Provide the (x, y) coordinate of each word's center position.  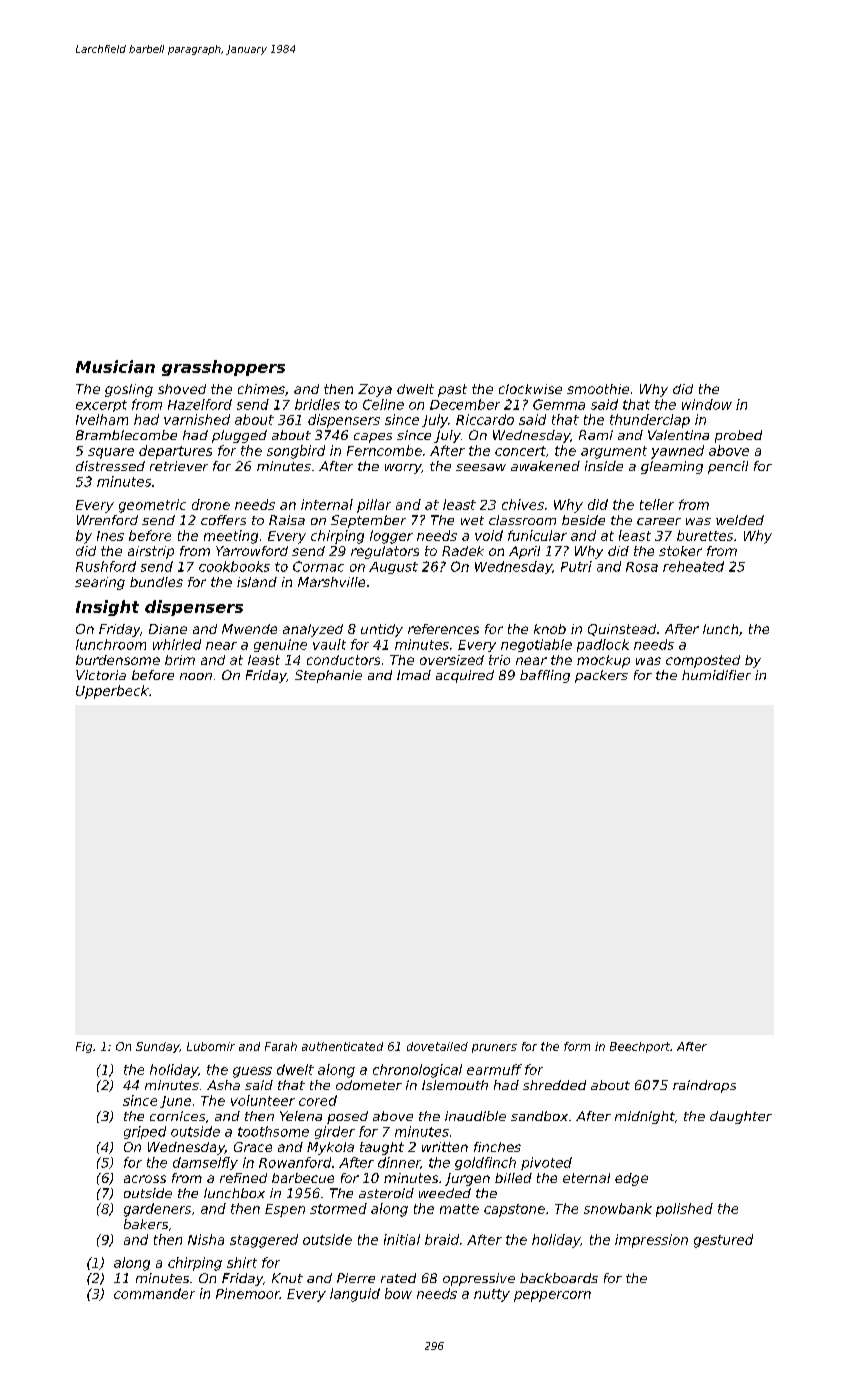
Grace (253, 1147)
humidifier (716, 675)
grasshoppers (223, 368)
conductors (343, 660)
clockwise (530, 389)
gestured (723, 1241)
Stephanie (328, 676)
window (707, 404)
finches (497, 1147)
